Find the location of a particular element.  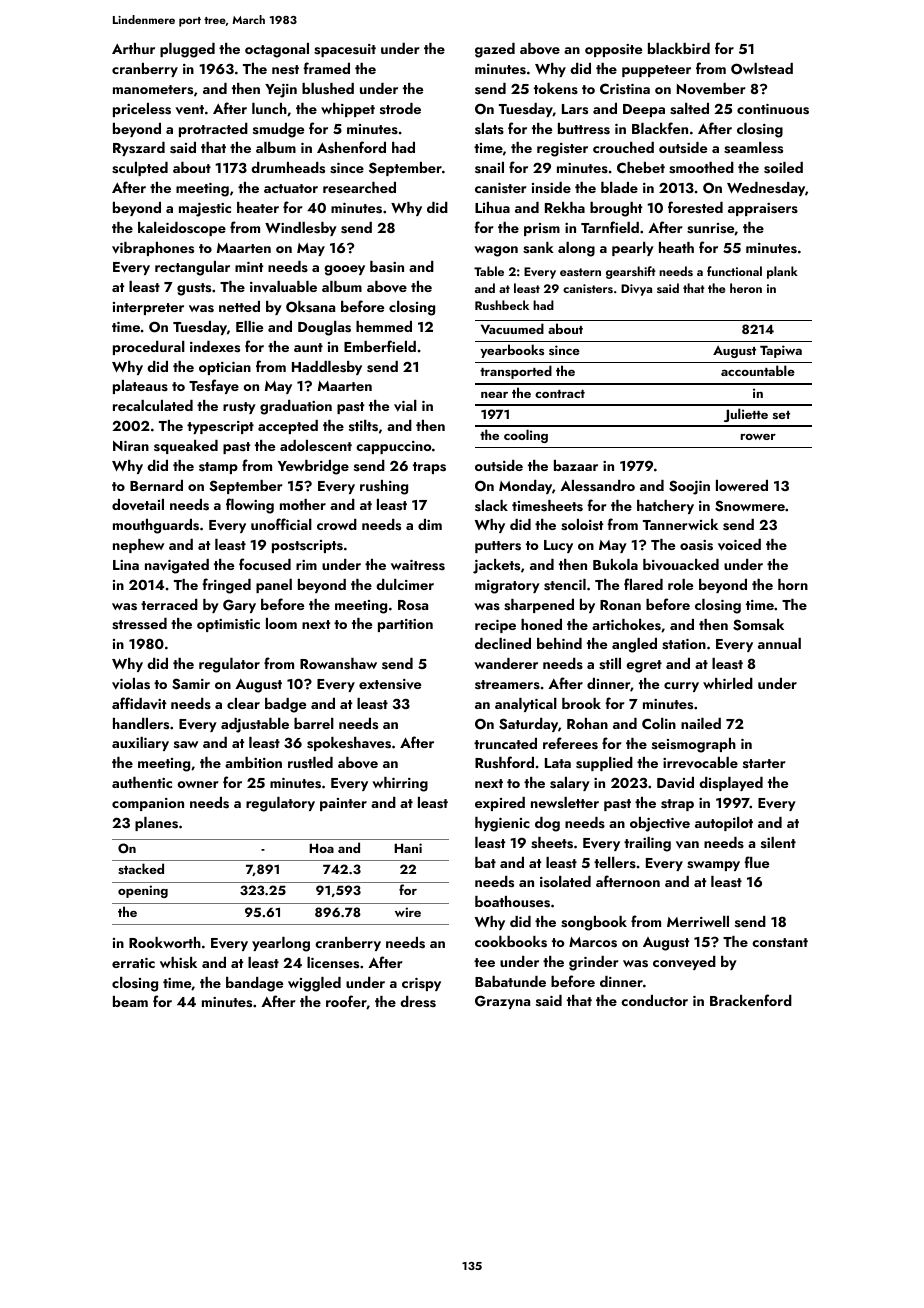

nest is located at coordinates (285, 70).
